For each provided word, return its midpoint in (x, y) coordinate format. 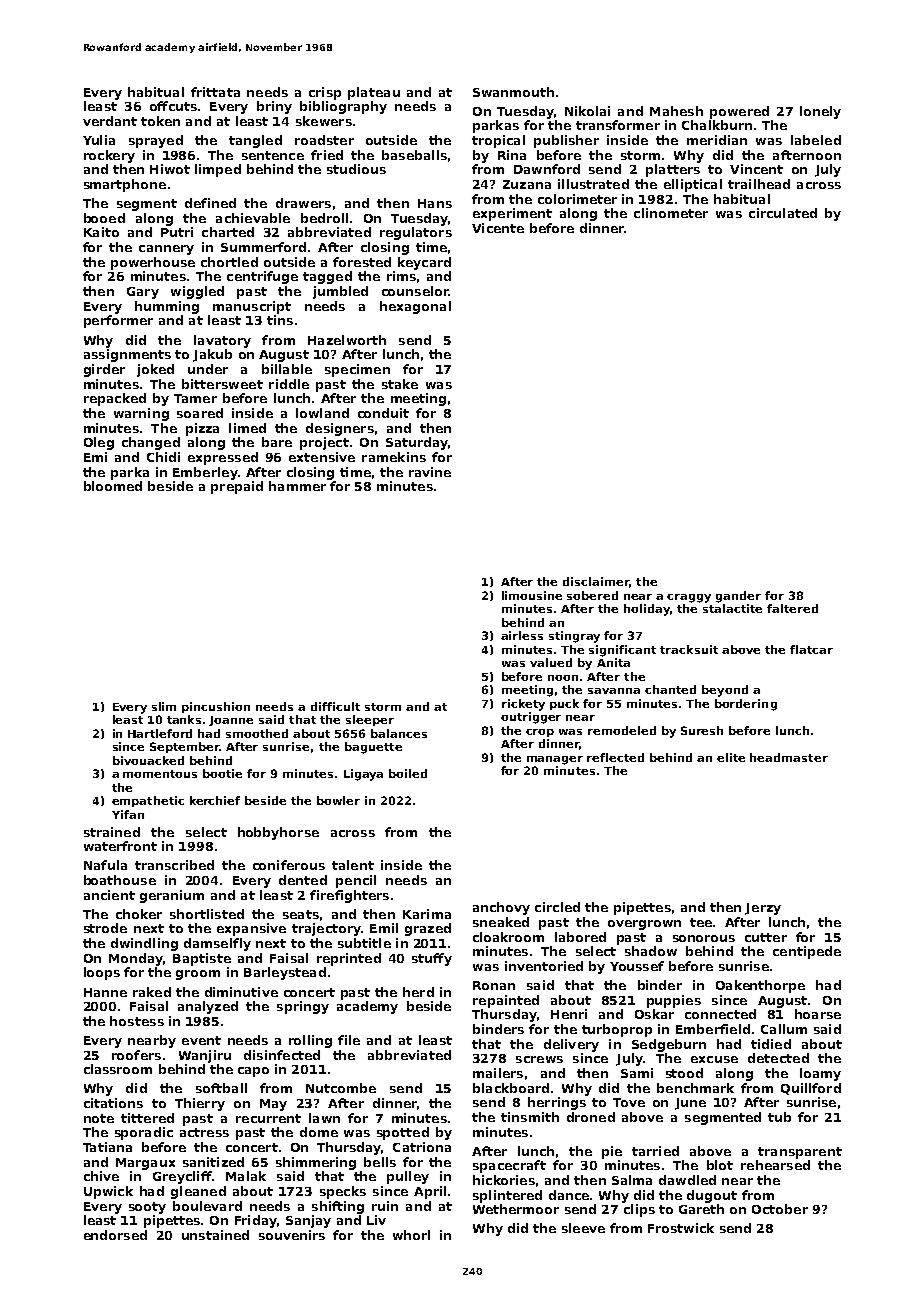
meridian (717, 140)
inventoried (544, 966)
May (273, 1105)
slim (164, 706)
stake (400, 384)
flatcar (811, 649)
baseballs (414, 155)
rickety (523, 705)
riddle (289, 384)
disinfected (282, 1055)
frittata (215, 92)
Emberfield (713, 1029)
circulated (783, 213)
